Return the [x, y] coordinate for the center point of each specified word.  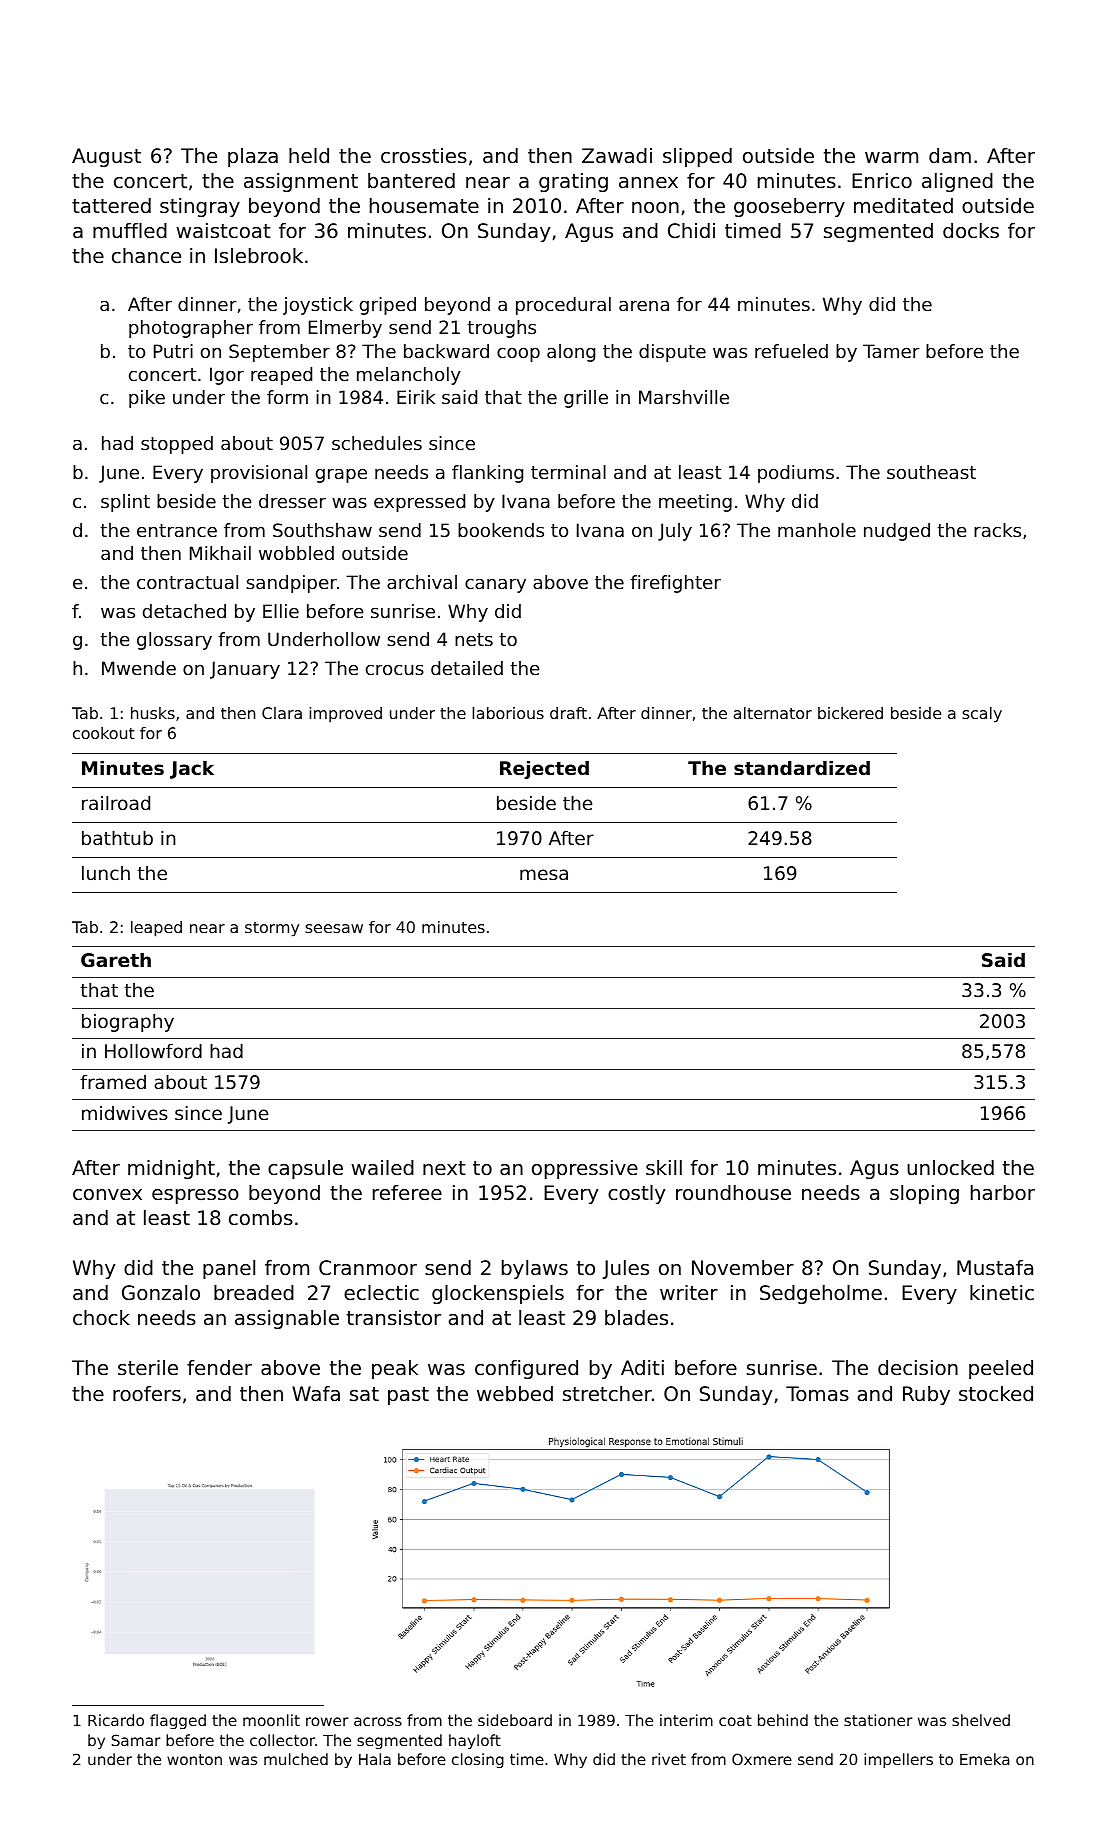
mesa [544, 874]
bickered [850, 713]
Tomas [817, 1394]
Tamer [891, 351]
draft [568, 713]
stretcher [607, 1394]
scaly [982, 715]
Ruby [926, 1395]
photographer [191, 329]
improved [345, 715]
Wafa [316, 1394]
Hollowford [153, 1051]
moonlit [271, 1720]
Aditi [642, 1368]
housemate [424, 206]
